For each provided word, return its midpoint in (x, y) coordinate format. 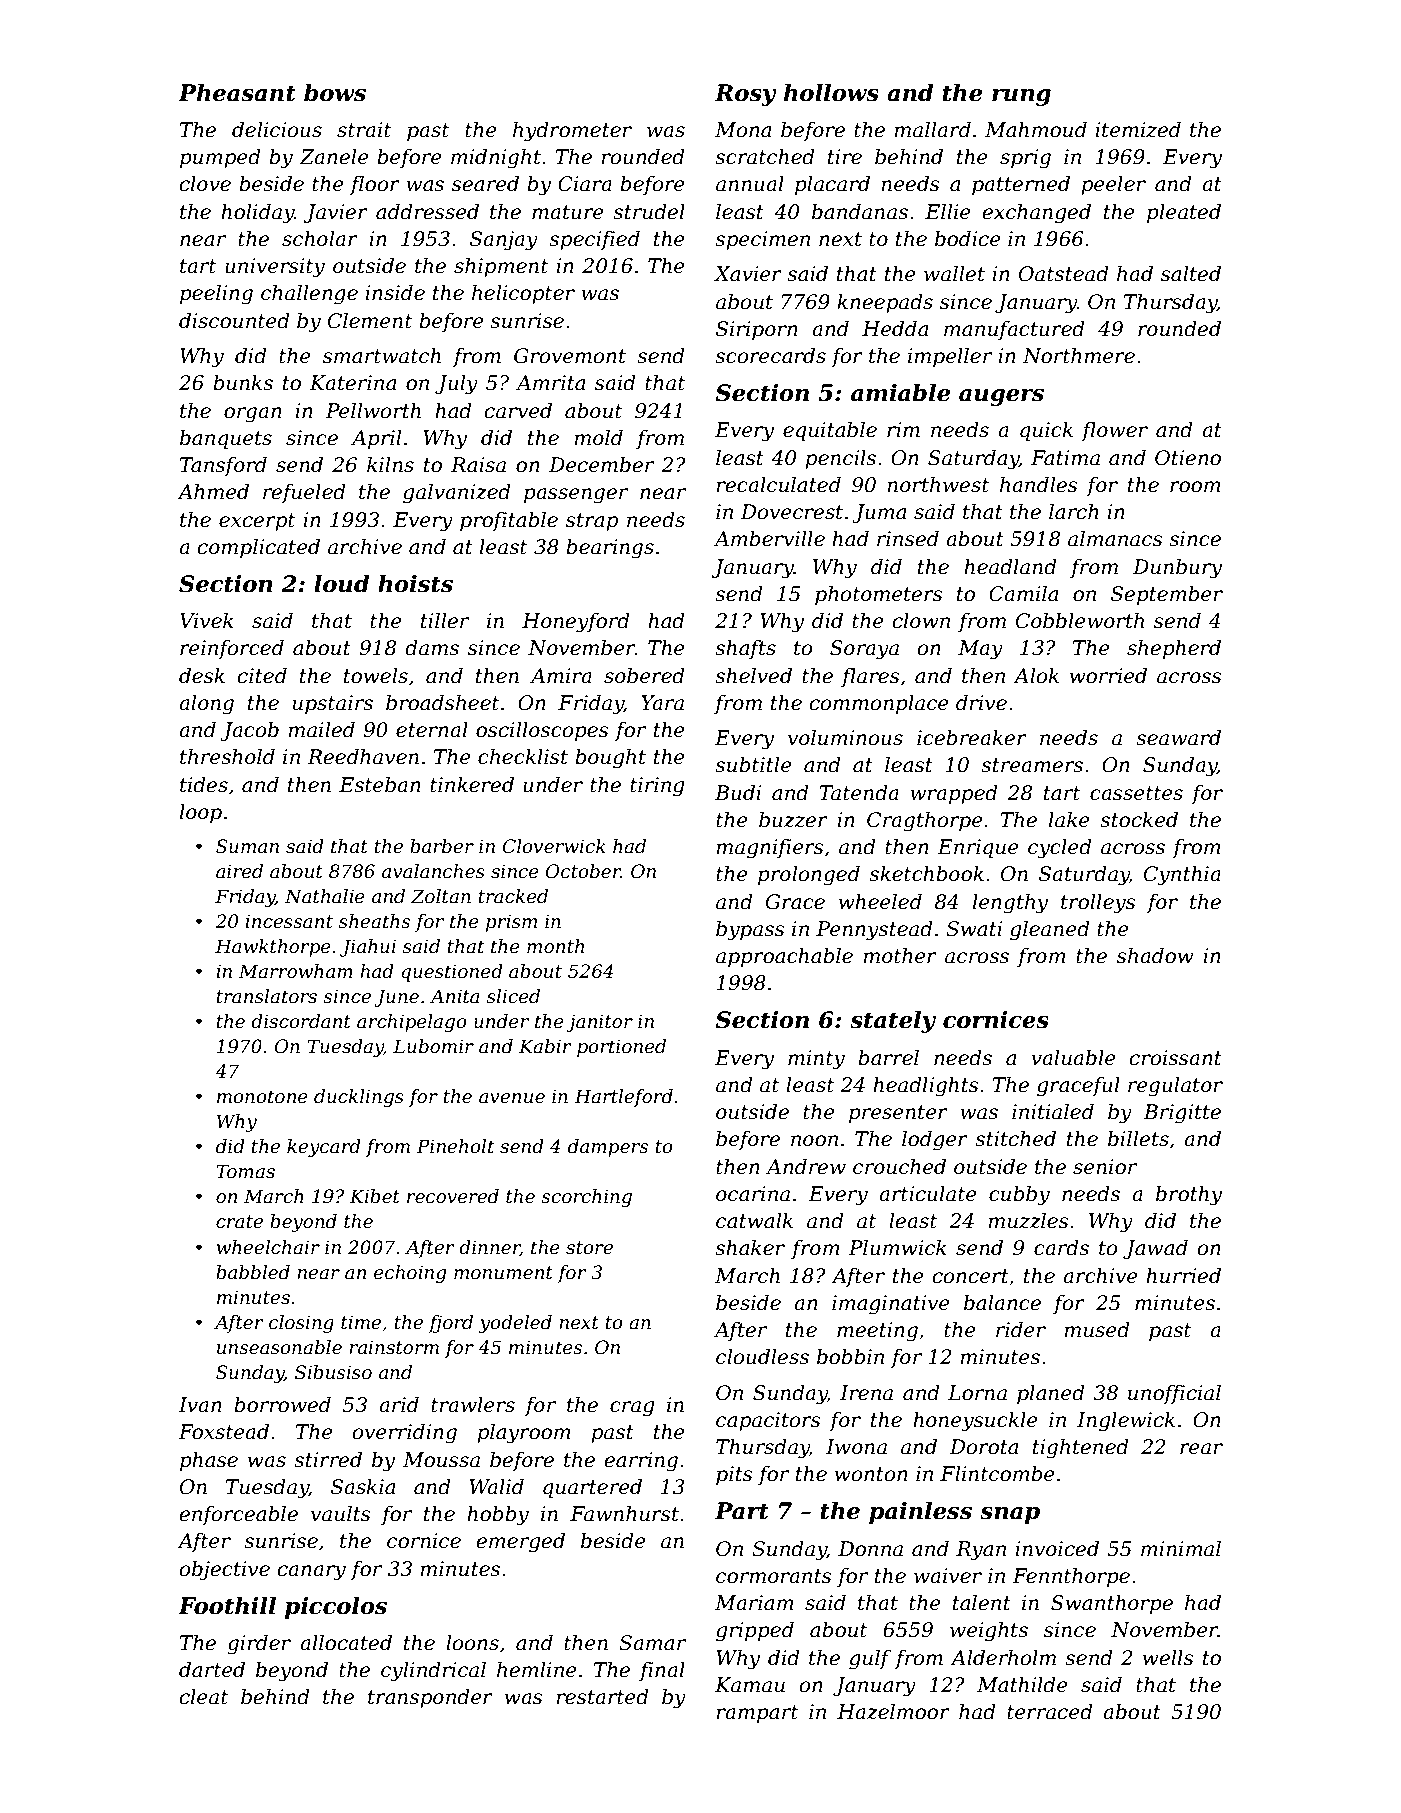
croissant (1176, 1058)
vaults (341, 1513)
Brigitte (1182, 1114)
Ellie (948, 211)
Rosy (746, 95)
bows (335, 93)
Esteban (380, 784)
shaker (750, 1247)
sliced (513, 996)
